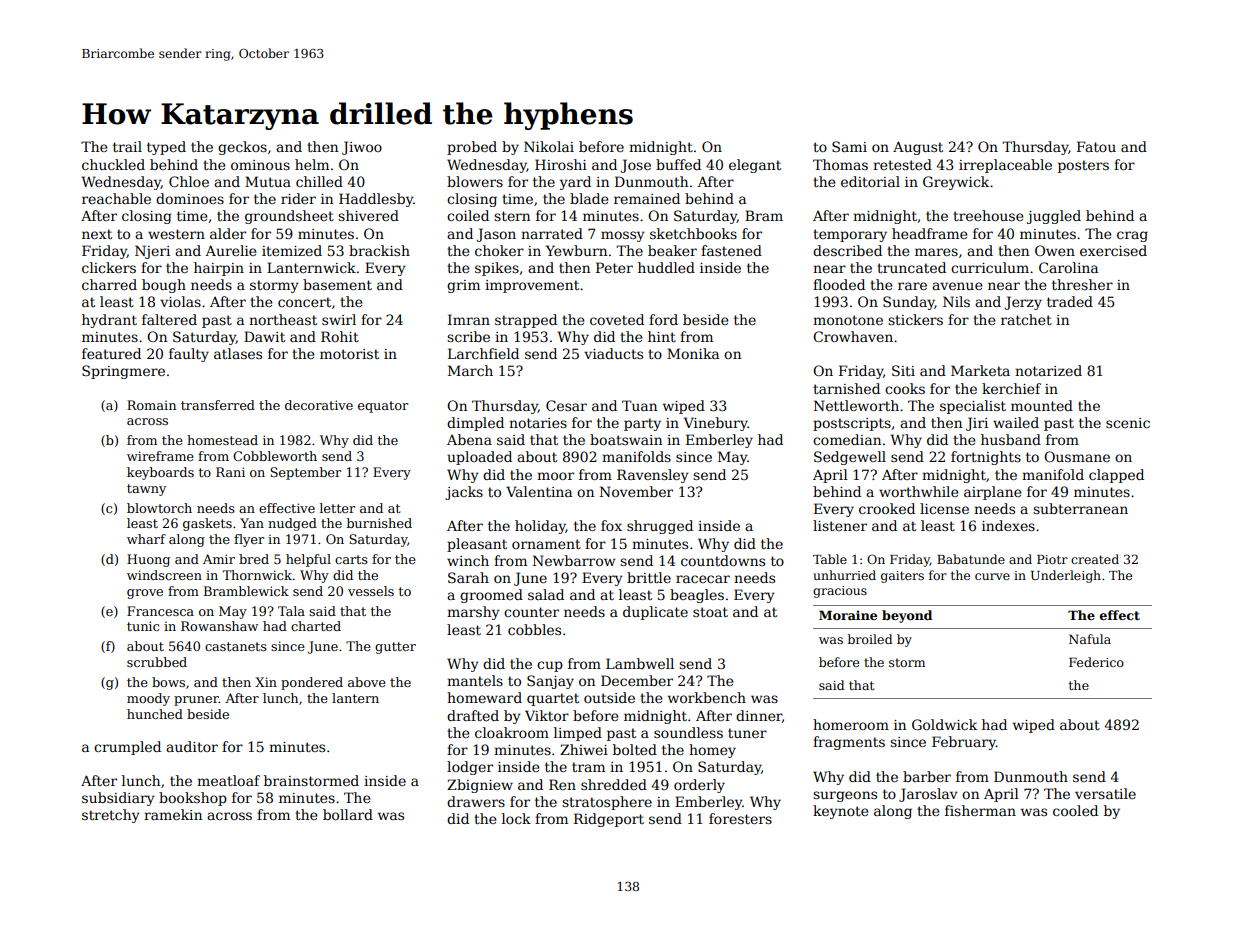 This screenshot has height=952, width=1233. I want to click on viaducts, so click(613, 353).
